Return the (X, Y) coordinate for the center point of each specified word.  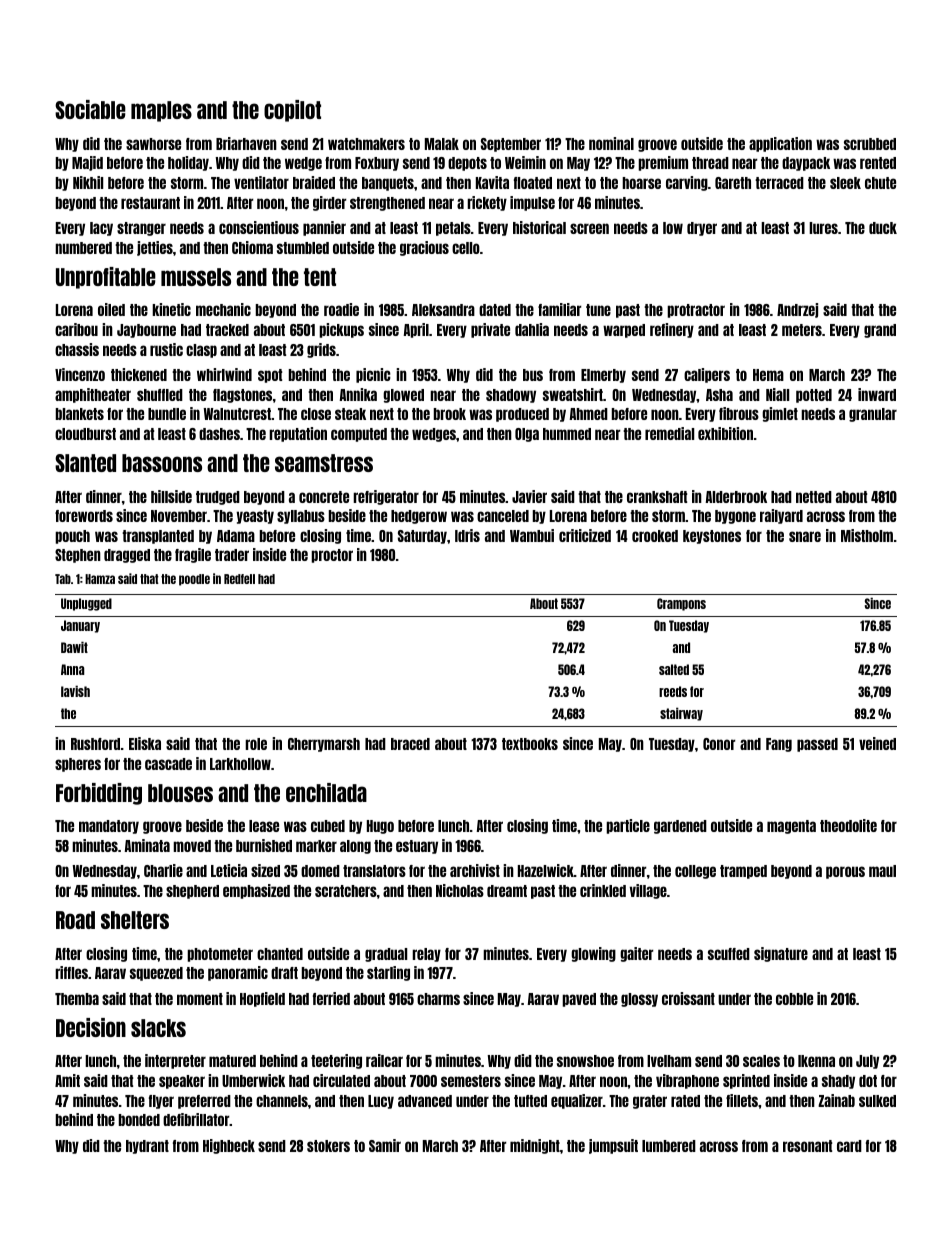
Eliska (145, 743)
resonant (807, 1146)
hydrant (147, 1147)
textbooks (530, 744)
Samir (385, 1145)
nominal (611, 143)
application (780, 144)
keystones (712, 537)
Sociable (90, 109)
